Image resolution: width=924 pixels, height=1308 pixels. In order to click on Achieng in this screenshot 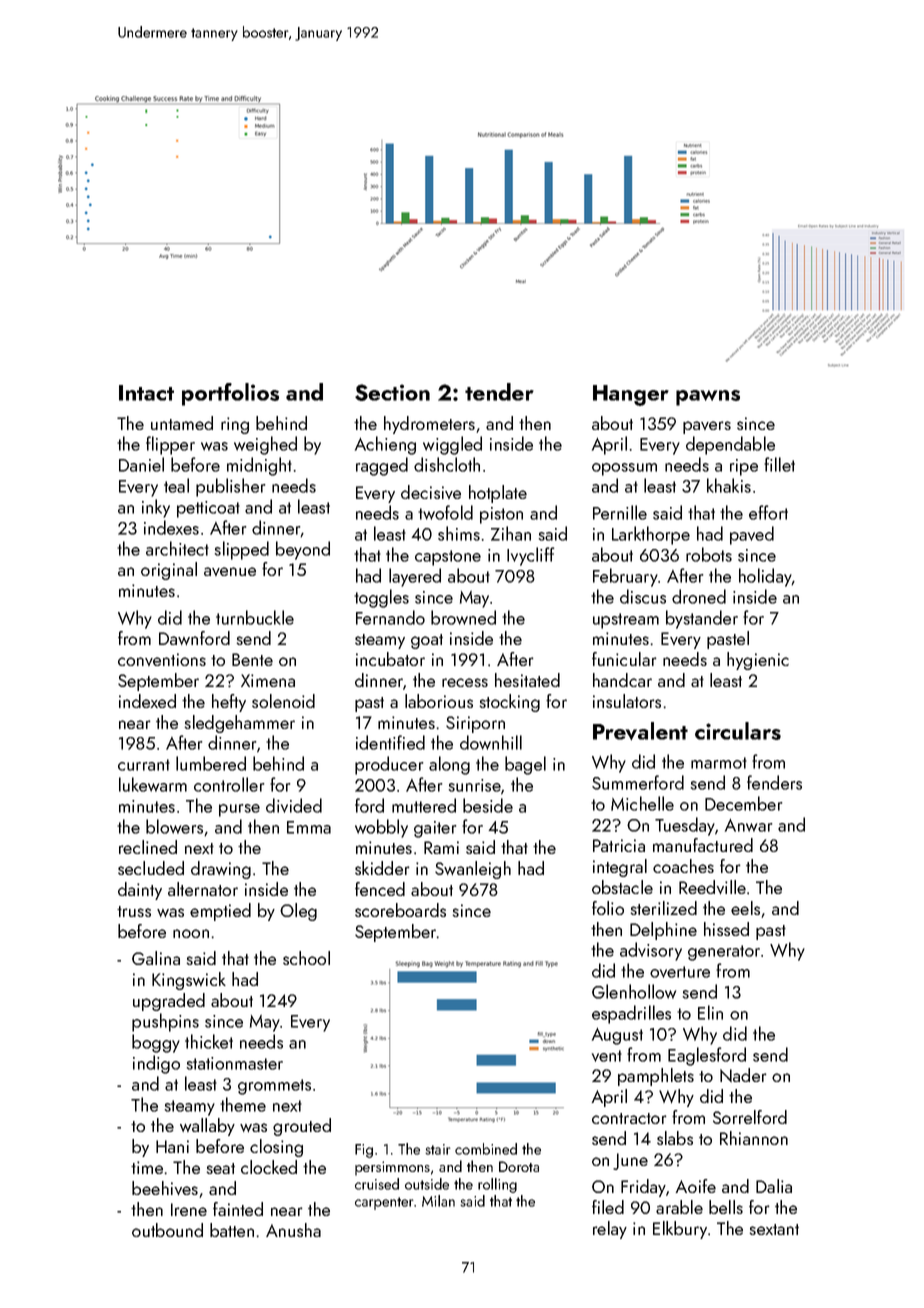, I will do `click(385, 445)`.
